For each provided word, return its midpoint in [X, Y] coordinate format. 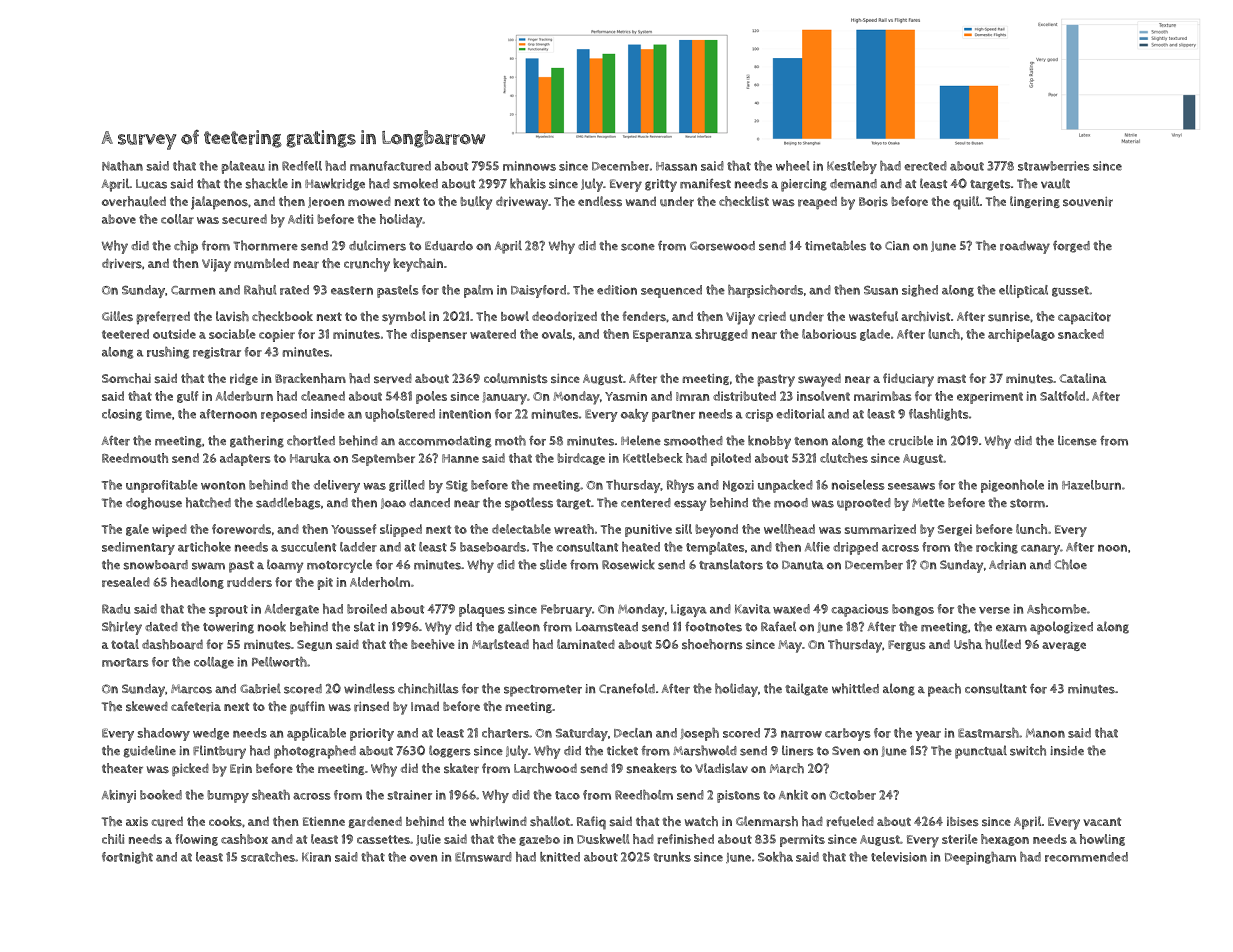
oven [423, 858]
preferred [163, 318]
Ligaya [689, 610]
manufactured [390, 166]
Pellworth [279, 662]
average [1064, 646]
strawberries [1054, 166]
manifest [705, 184]
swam [208, 566]
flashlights [939, 415]
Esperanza [662, 336]
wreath [574, 529]
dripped [855, 548]
